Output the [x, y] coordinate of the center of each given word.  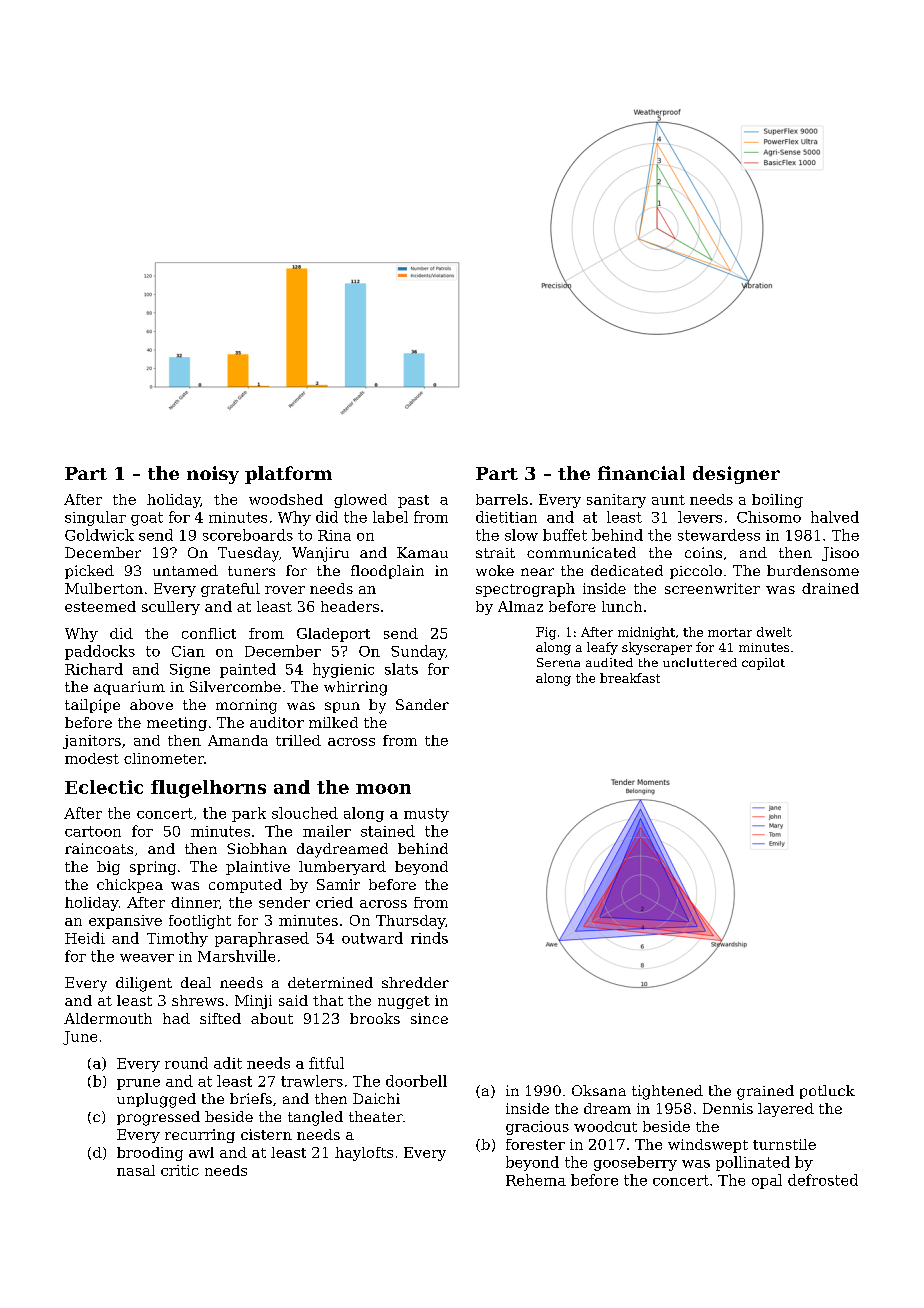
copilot [763, 664]
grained [765, 1092]
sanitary [616, 501]
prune [138, 1084]
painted [248, 670]
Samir [338, 884]
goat [147, 519]
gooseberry [635, 1163]
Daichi [376, 1098]
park [249, 814]
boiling [777, 501]
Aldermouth [108, 1018]
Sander [422, 704]
